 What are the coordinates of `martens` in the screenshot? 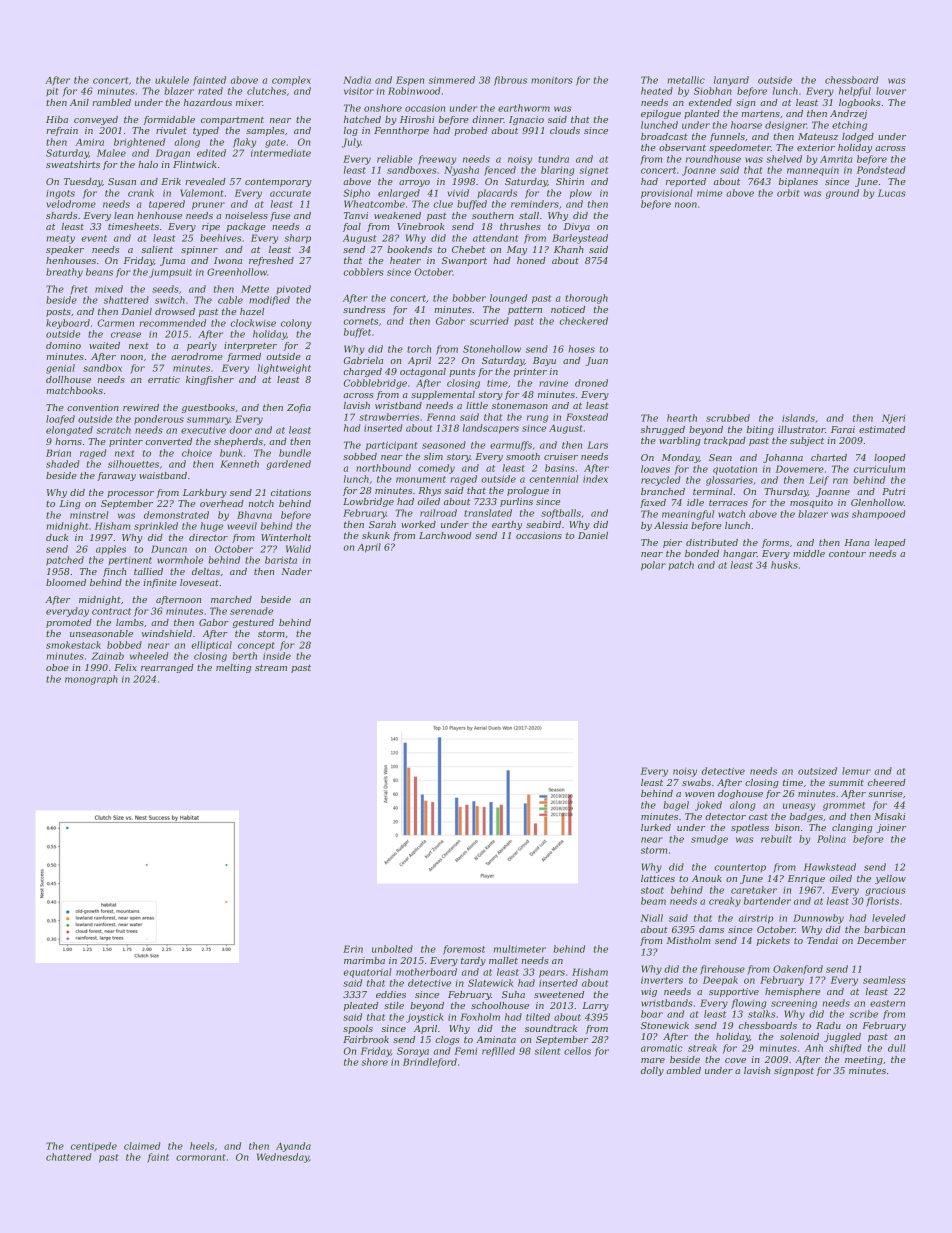 It's located at (760, 114).
